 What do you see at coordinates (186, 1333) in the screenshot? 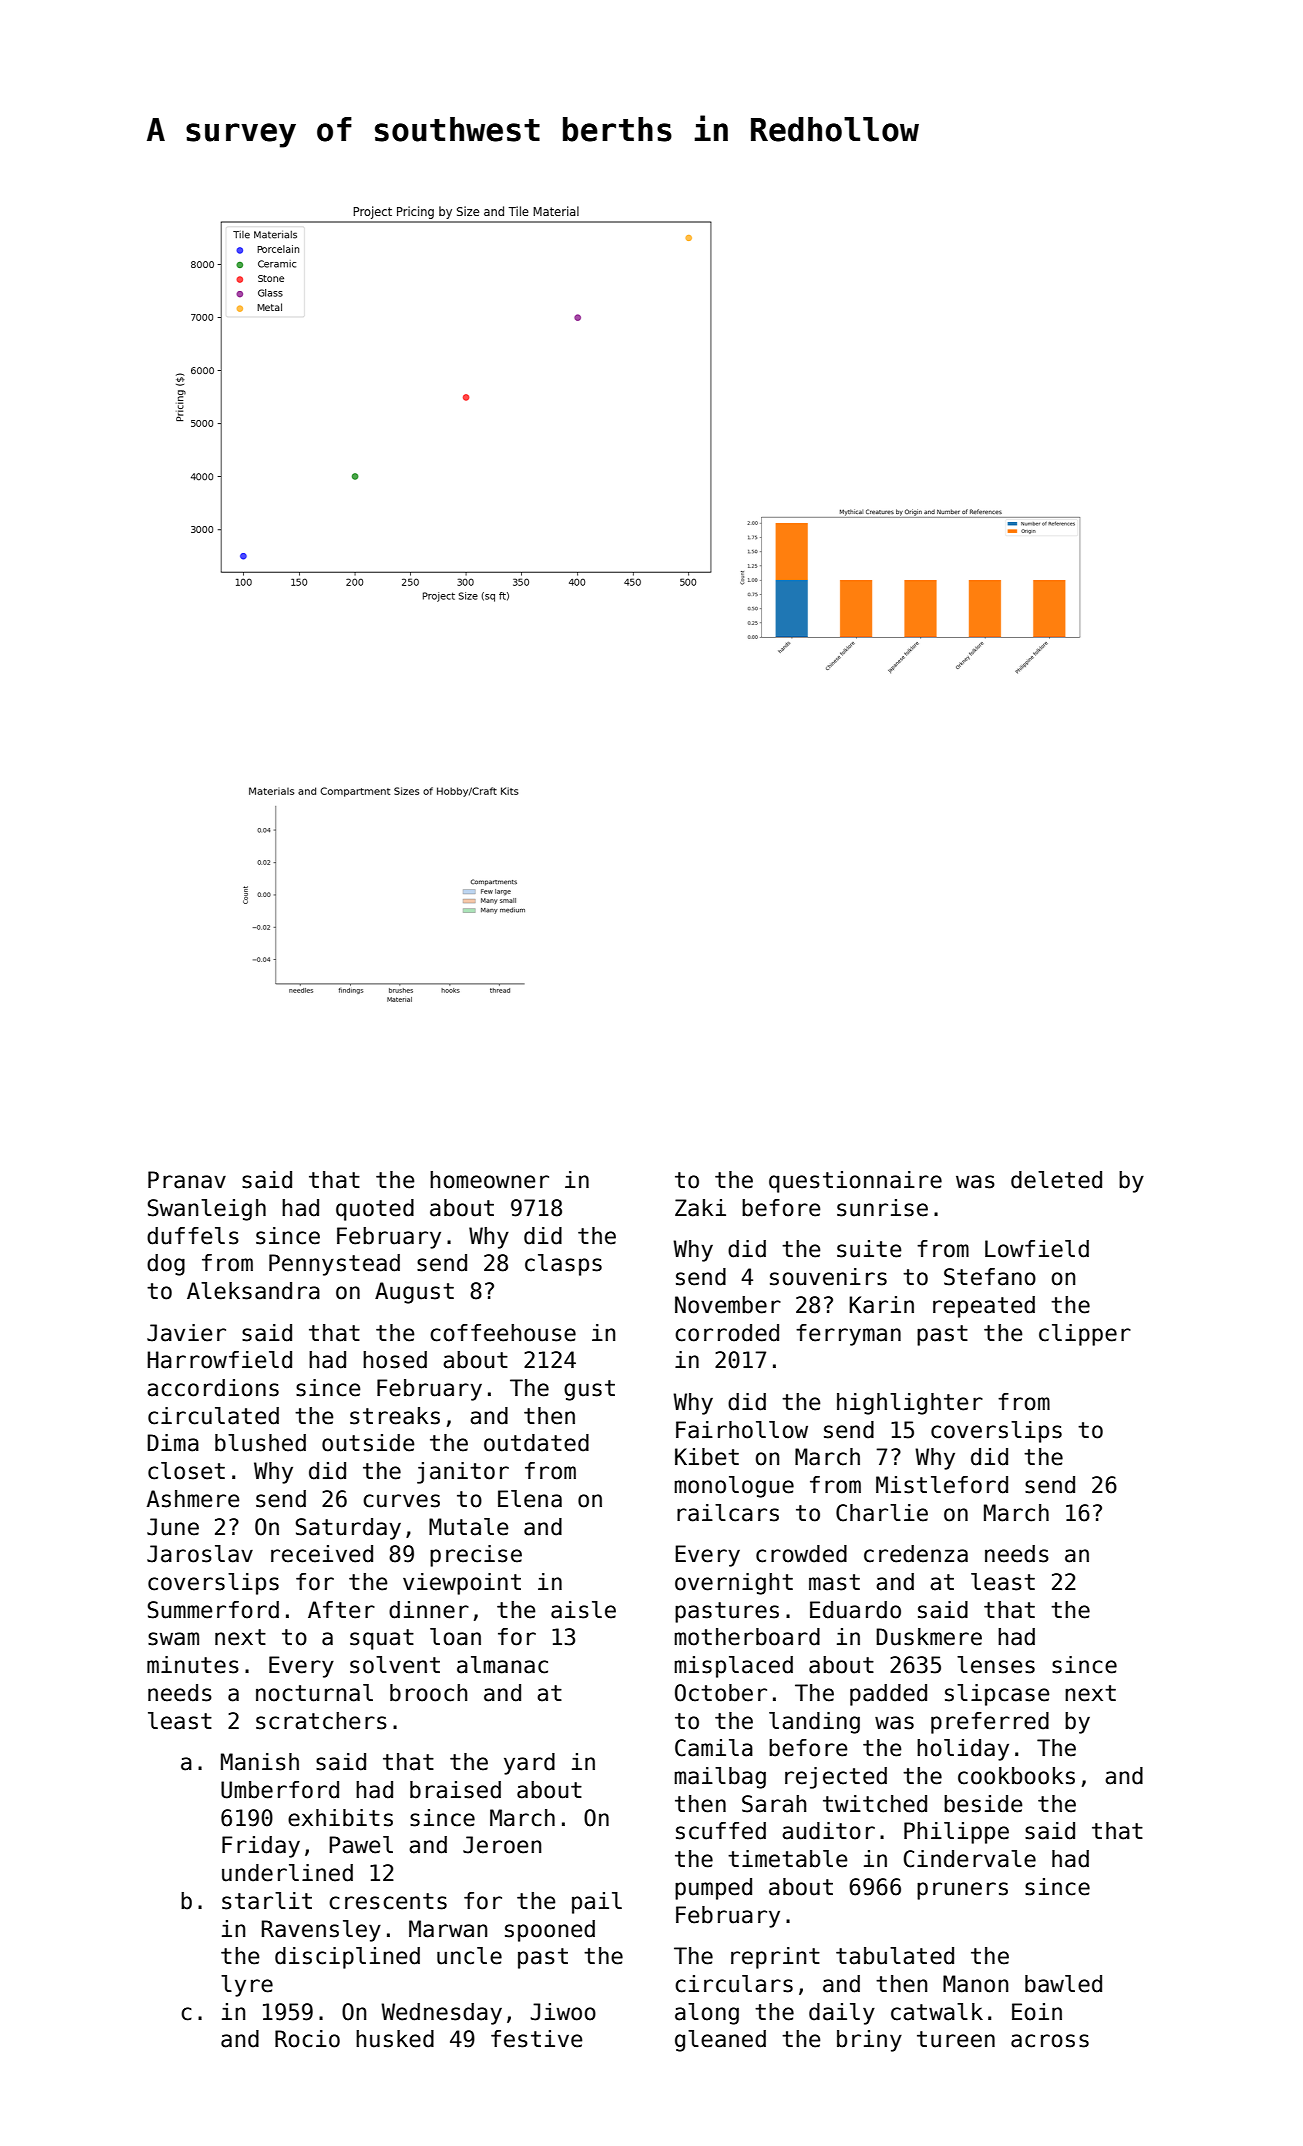
I see `Javier` at bounding box center [186, 1333].
